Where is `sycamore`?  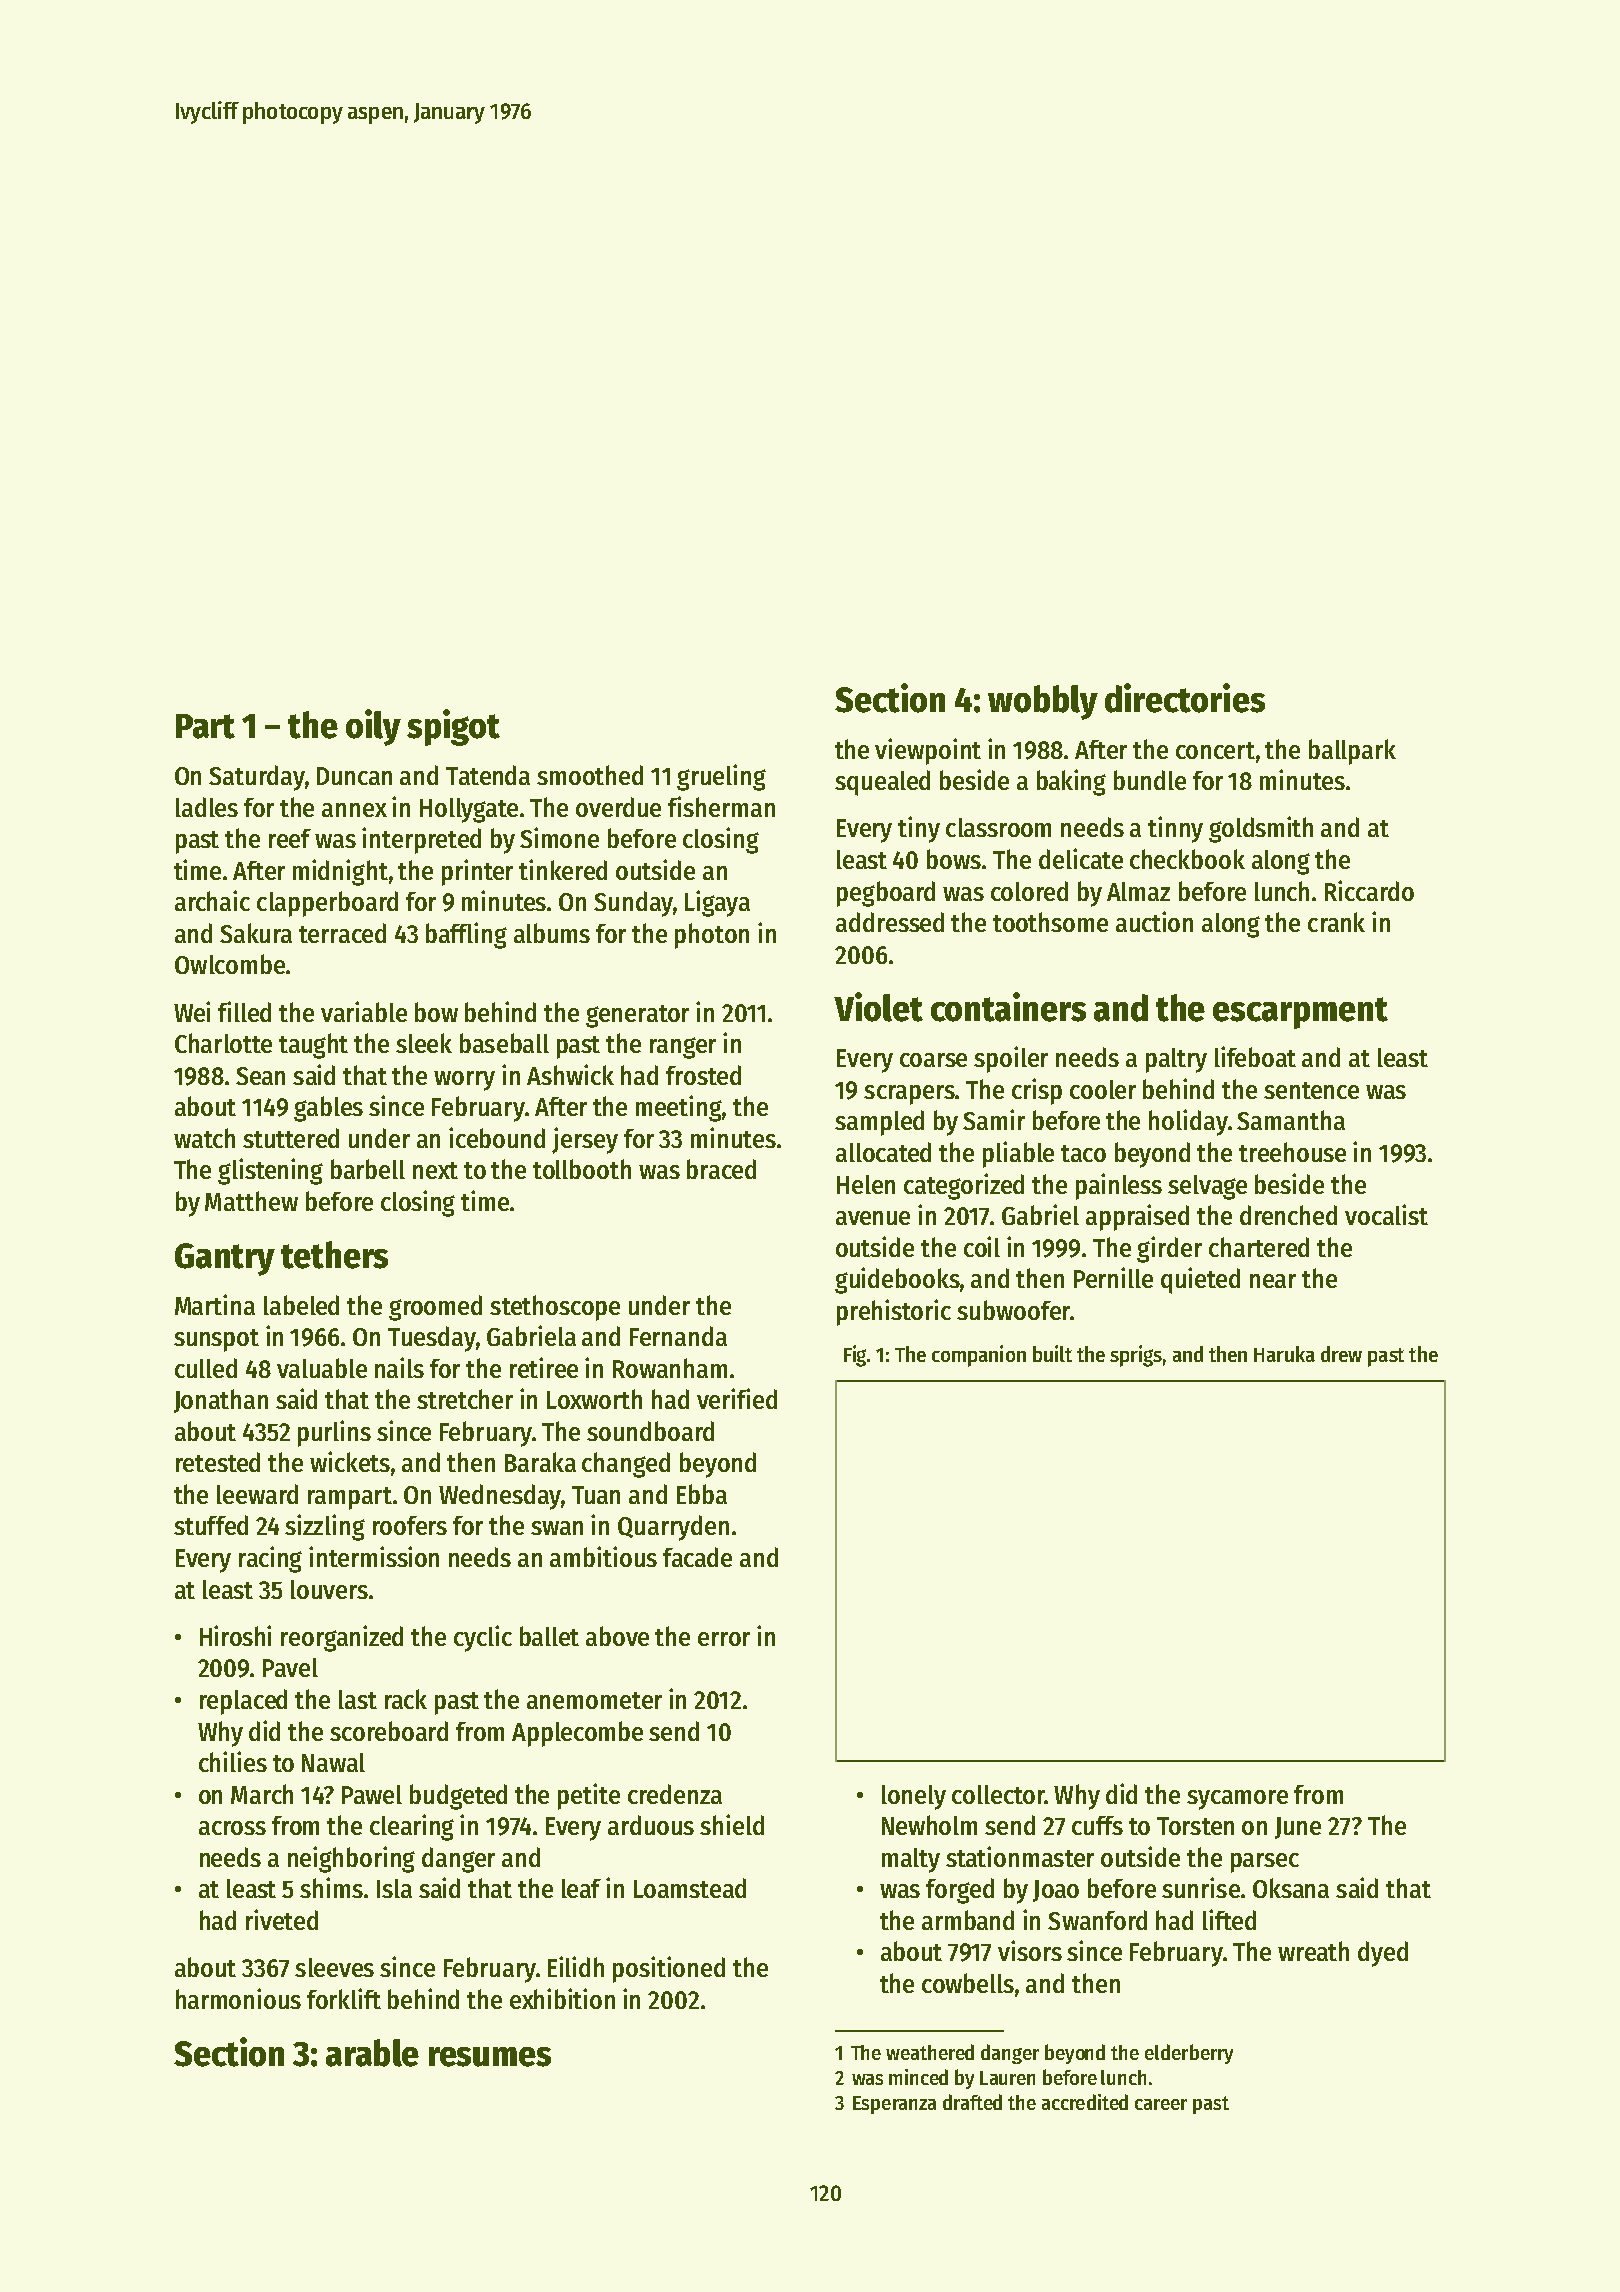 sycamore is located at coordinates (1237, 1800).
